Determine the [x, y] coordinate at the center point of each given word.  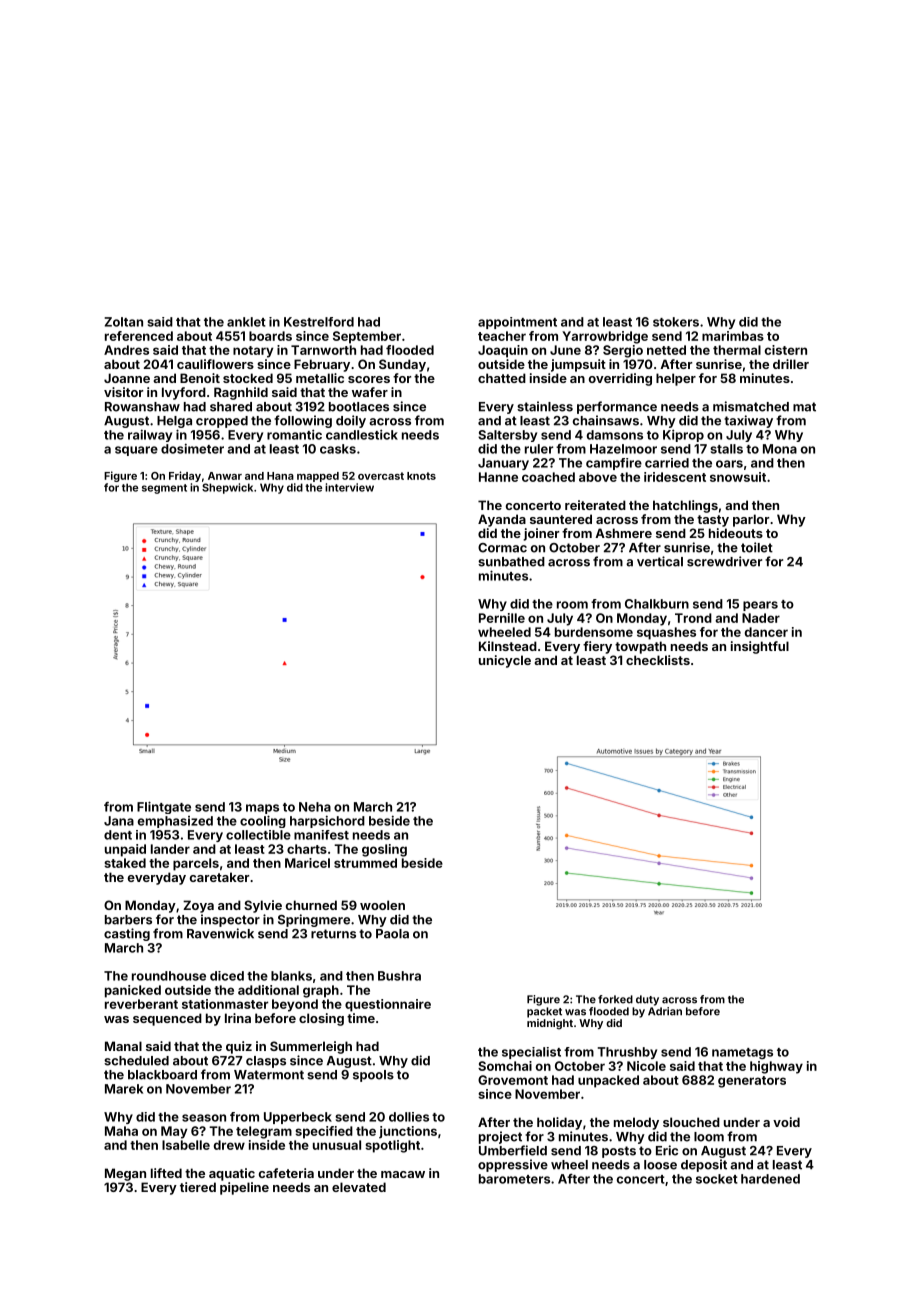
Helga [174, 422]
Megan [125, 1174]
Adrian [665, 1011]
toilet [757, 547]
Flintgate [164, 807]
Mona [780, 449]
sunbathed [511, 562]
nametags [742, 1053]
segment [164, 489]
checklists [658, 660]
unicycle [505, 661]
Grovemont [513, 1080]
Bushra [399, 976]
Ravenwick [220, 933]
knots [421, 476]
